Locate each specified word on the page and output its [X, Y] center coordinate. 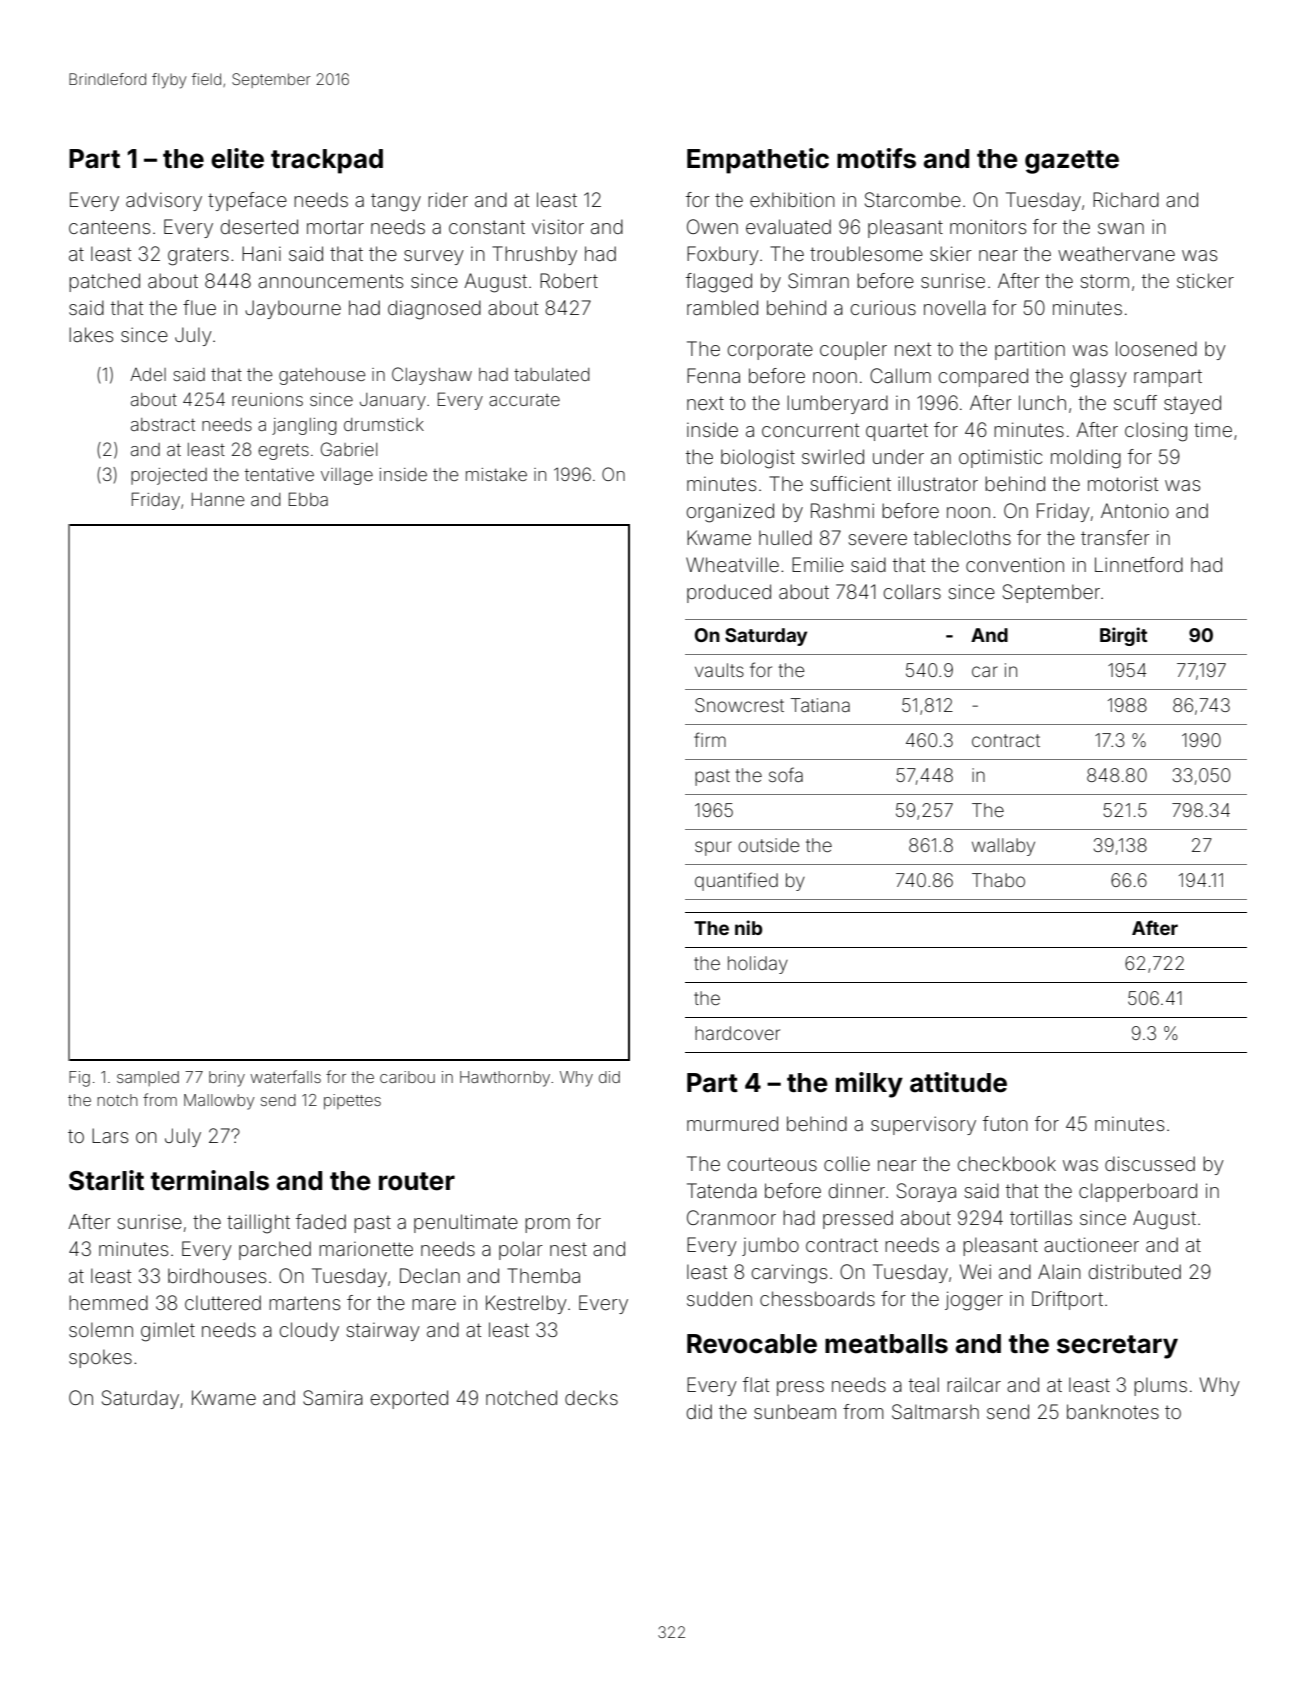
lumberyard [837, 404]
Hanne [218, 499]
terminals [210, 1180]
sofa [786, 774]
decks [591, 1397]
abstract [163, 424]
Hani [261, 253]
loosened [1156, 348]
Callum [900, 375]
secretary [1117, 1347]
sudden [719, 1298]
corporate [770, 351]
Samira [333, 1398]
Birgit [1123, 636]
